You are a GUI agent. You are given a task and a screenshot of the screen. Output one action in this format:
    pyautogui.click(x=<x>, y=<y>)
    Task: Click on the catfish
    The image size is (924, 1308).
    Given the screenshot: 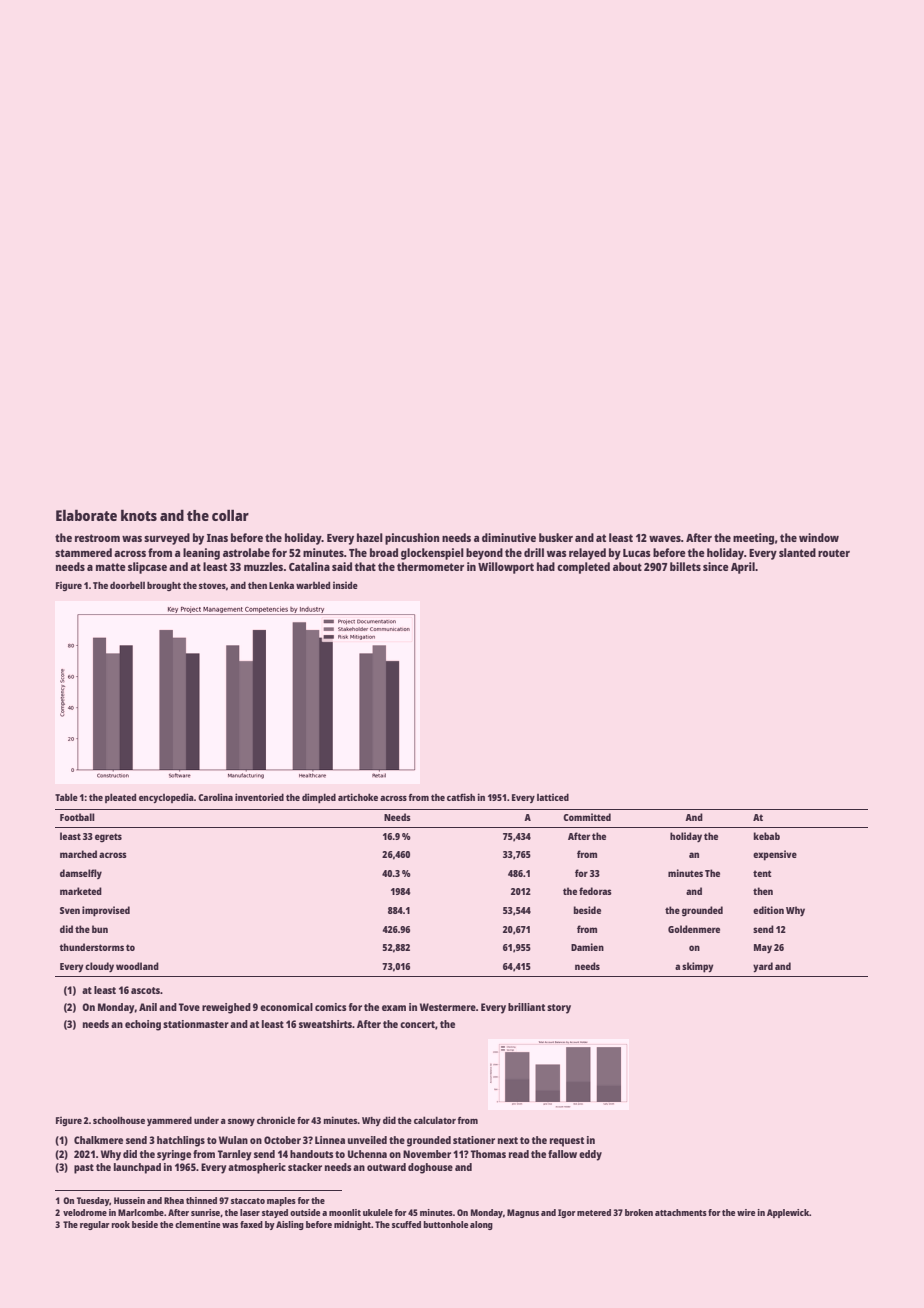 What is the action you would take?
    pyautogui.click(x=461, y=797)
